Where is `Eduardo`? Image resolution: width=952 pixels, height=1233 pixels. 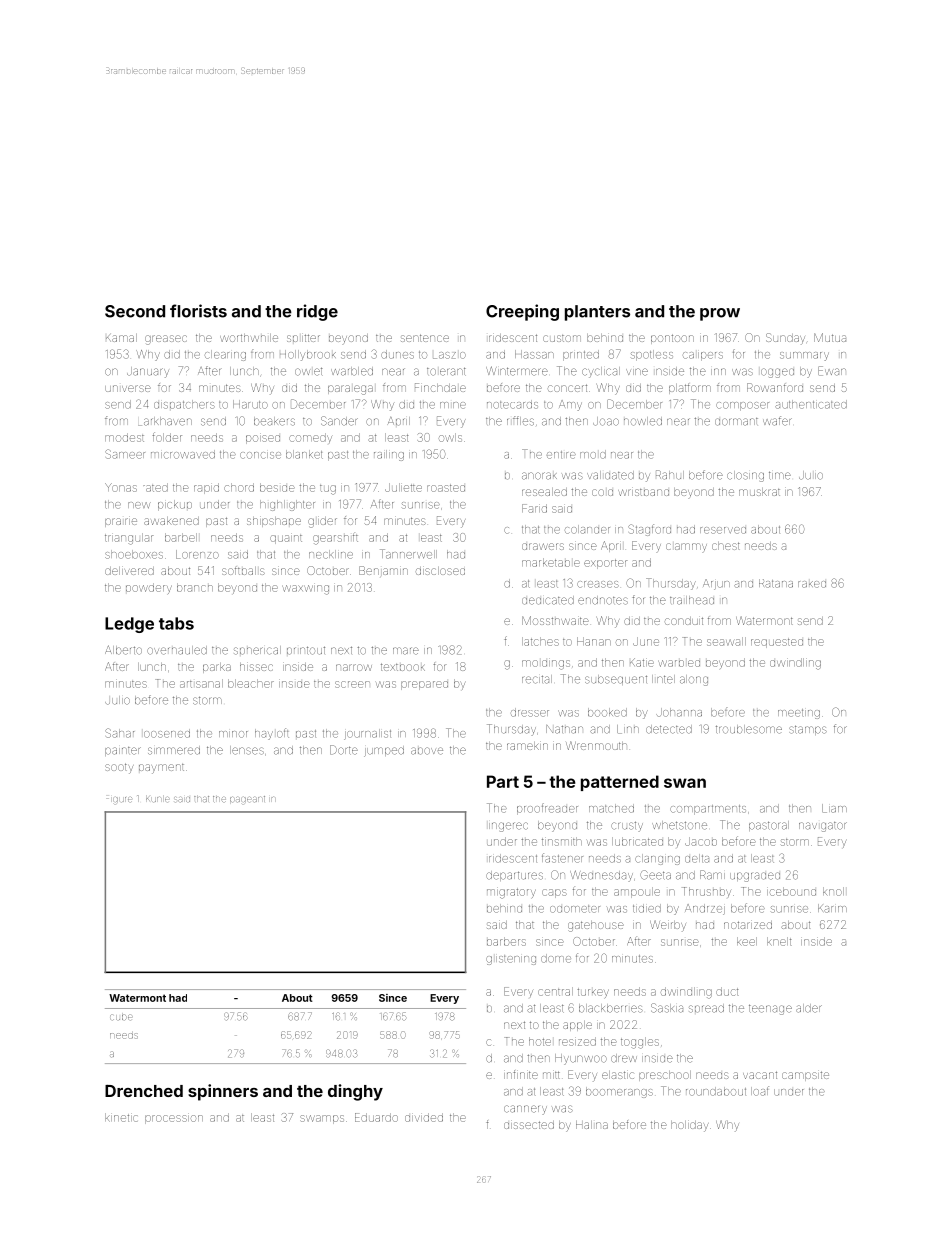 Eduardo is located at coordinates (376, 1117).
